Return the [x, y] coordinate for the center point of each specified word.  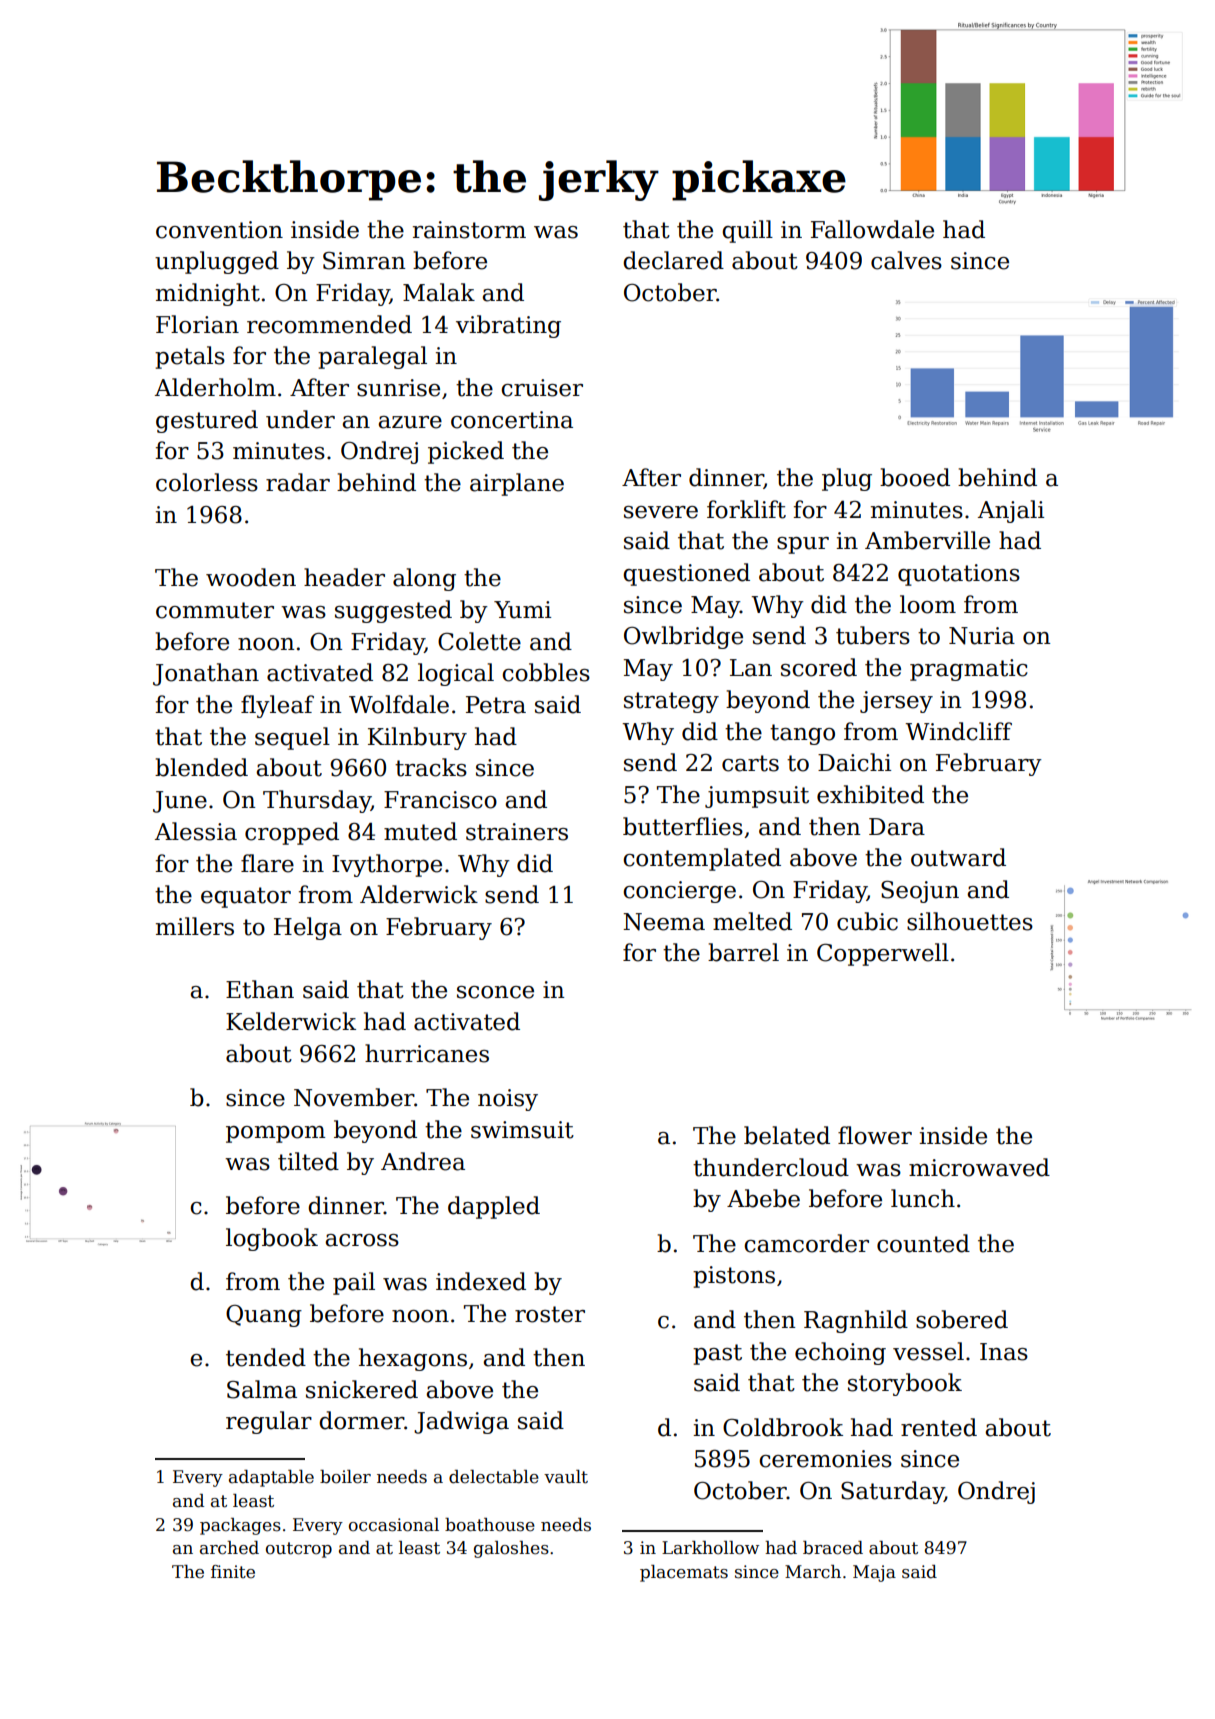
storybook [905, 1384]
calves [906, 260]
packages [240, 1526]
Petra [496, 705]
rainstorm [469, 230]
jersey [896, 702]
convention [219, 230]
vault [566, 1477]
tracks [431, 767]
